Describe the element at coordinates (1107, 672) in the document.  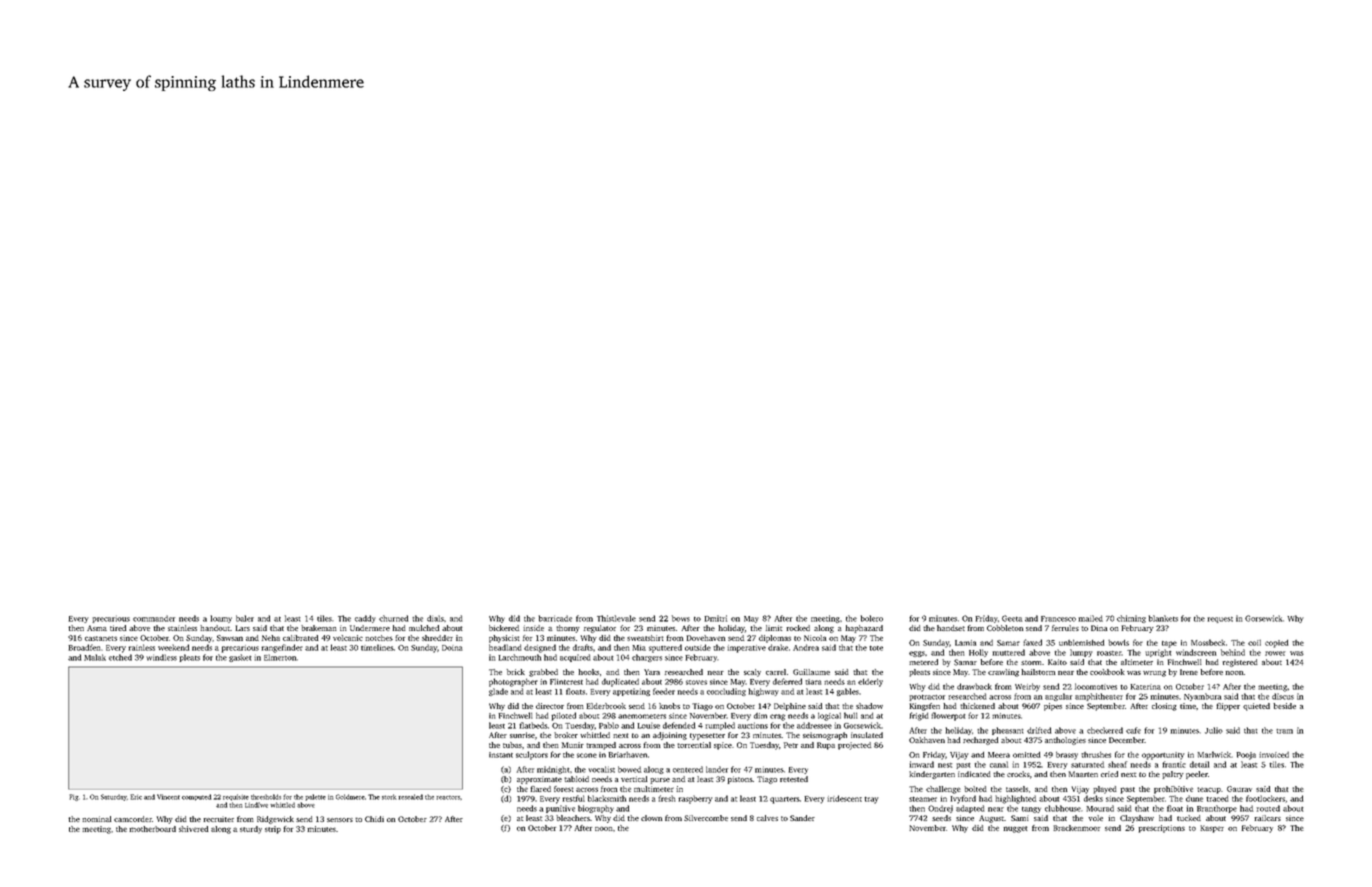
I see `cookbook` at that location.
